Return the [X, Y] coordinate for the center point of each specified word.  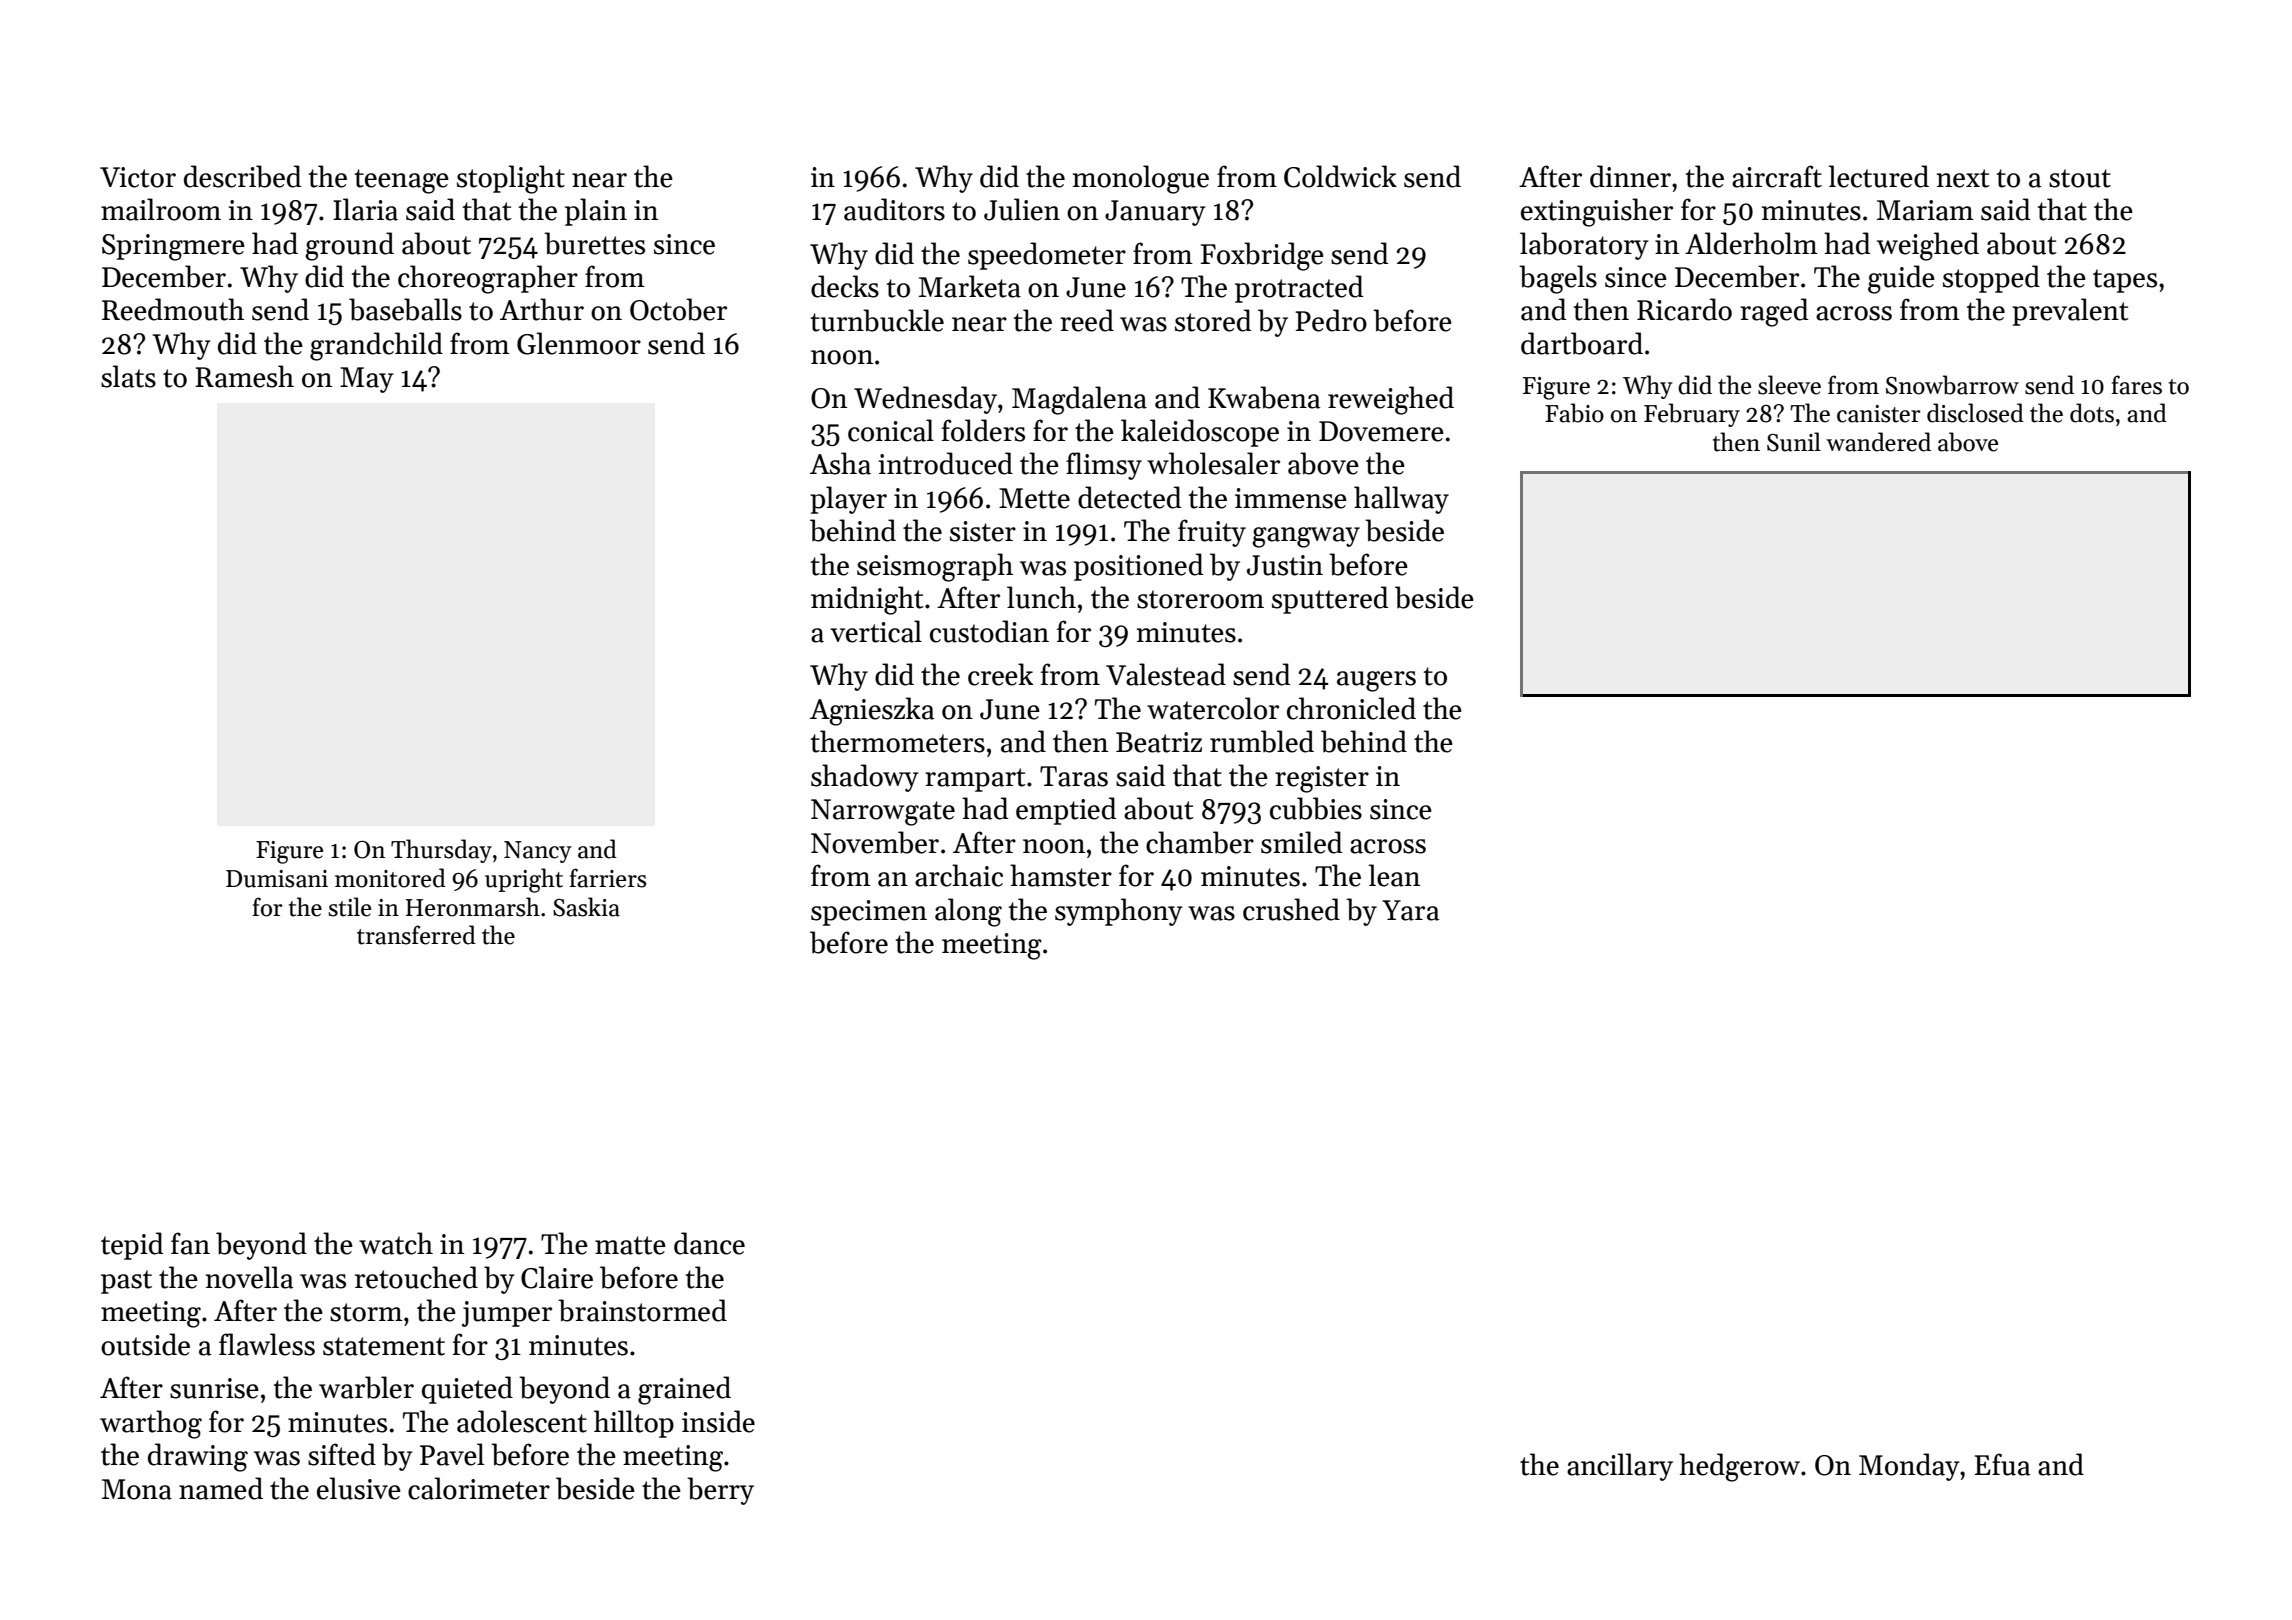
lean [1394, 875]
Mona [137, 1489]
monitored [390, 878]
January [1155, 213]
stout [2080, 178]
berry [720, 1491]
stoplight [511, 179]
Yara [1410, 910]
